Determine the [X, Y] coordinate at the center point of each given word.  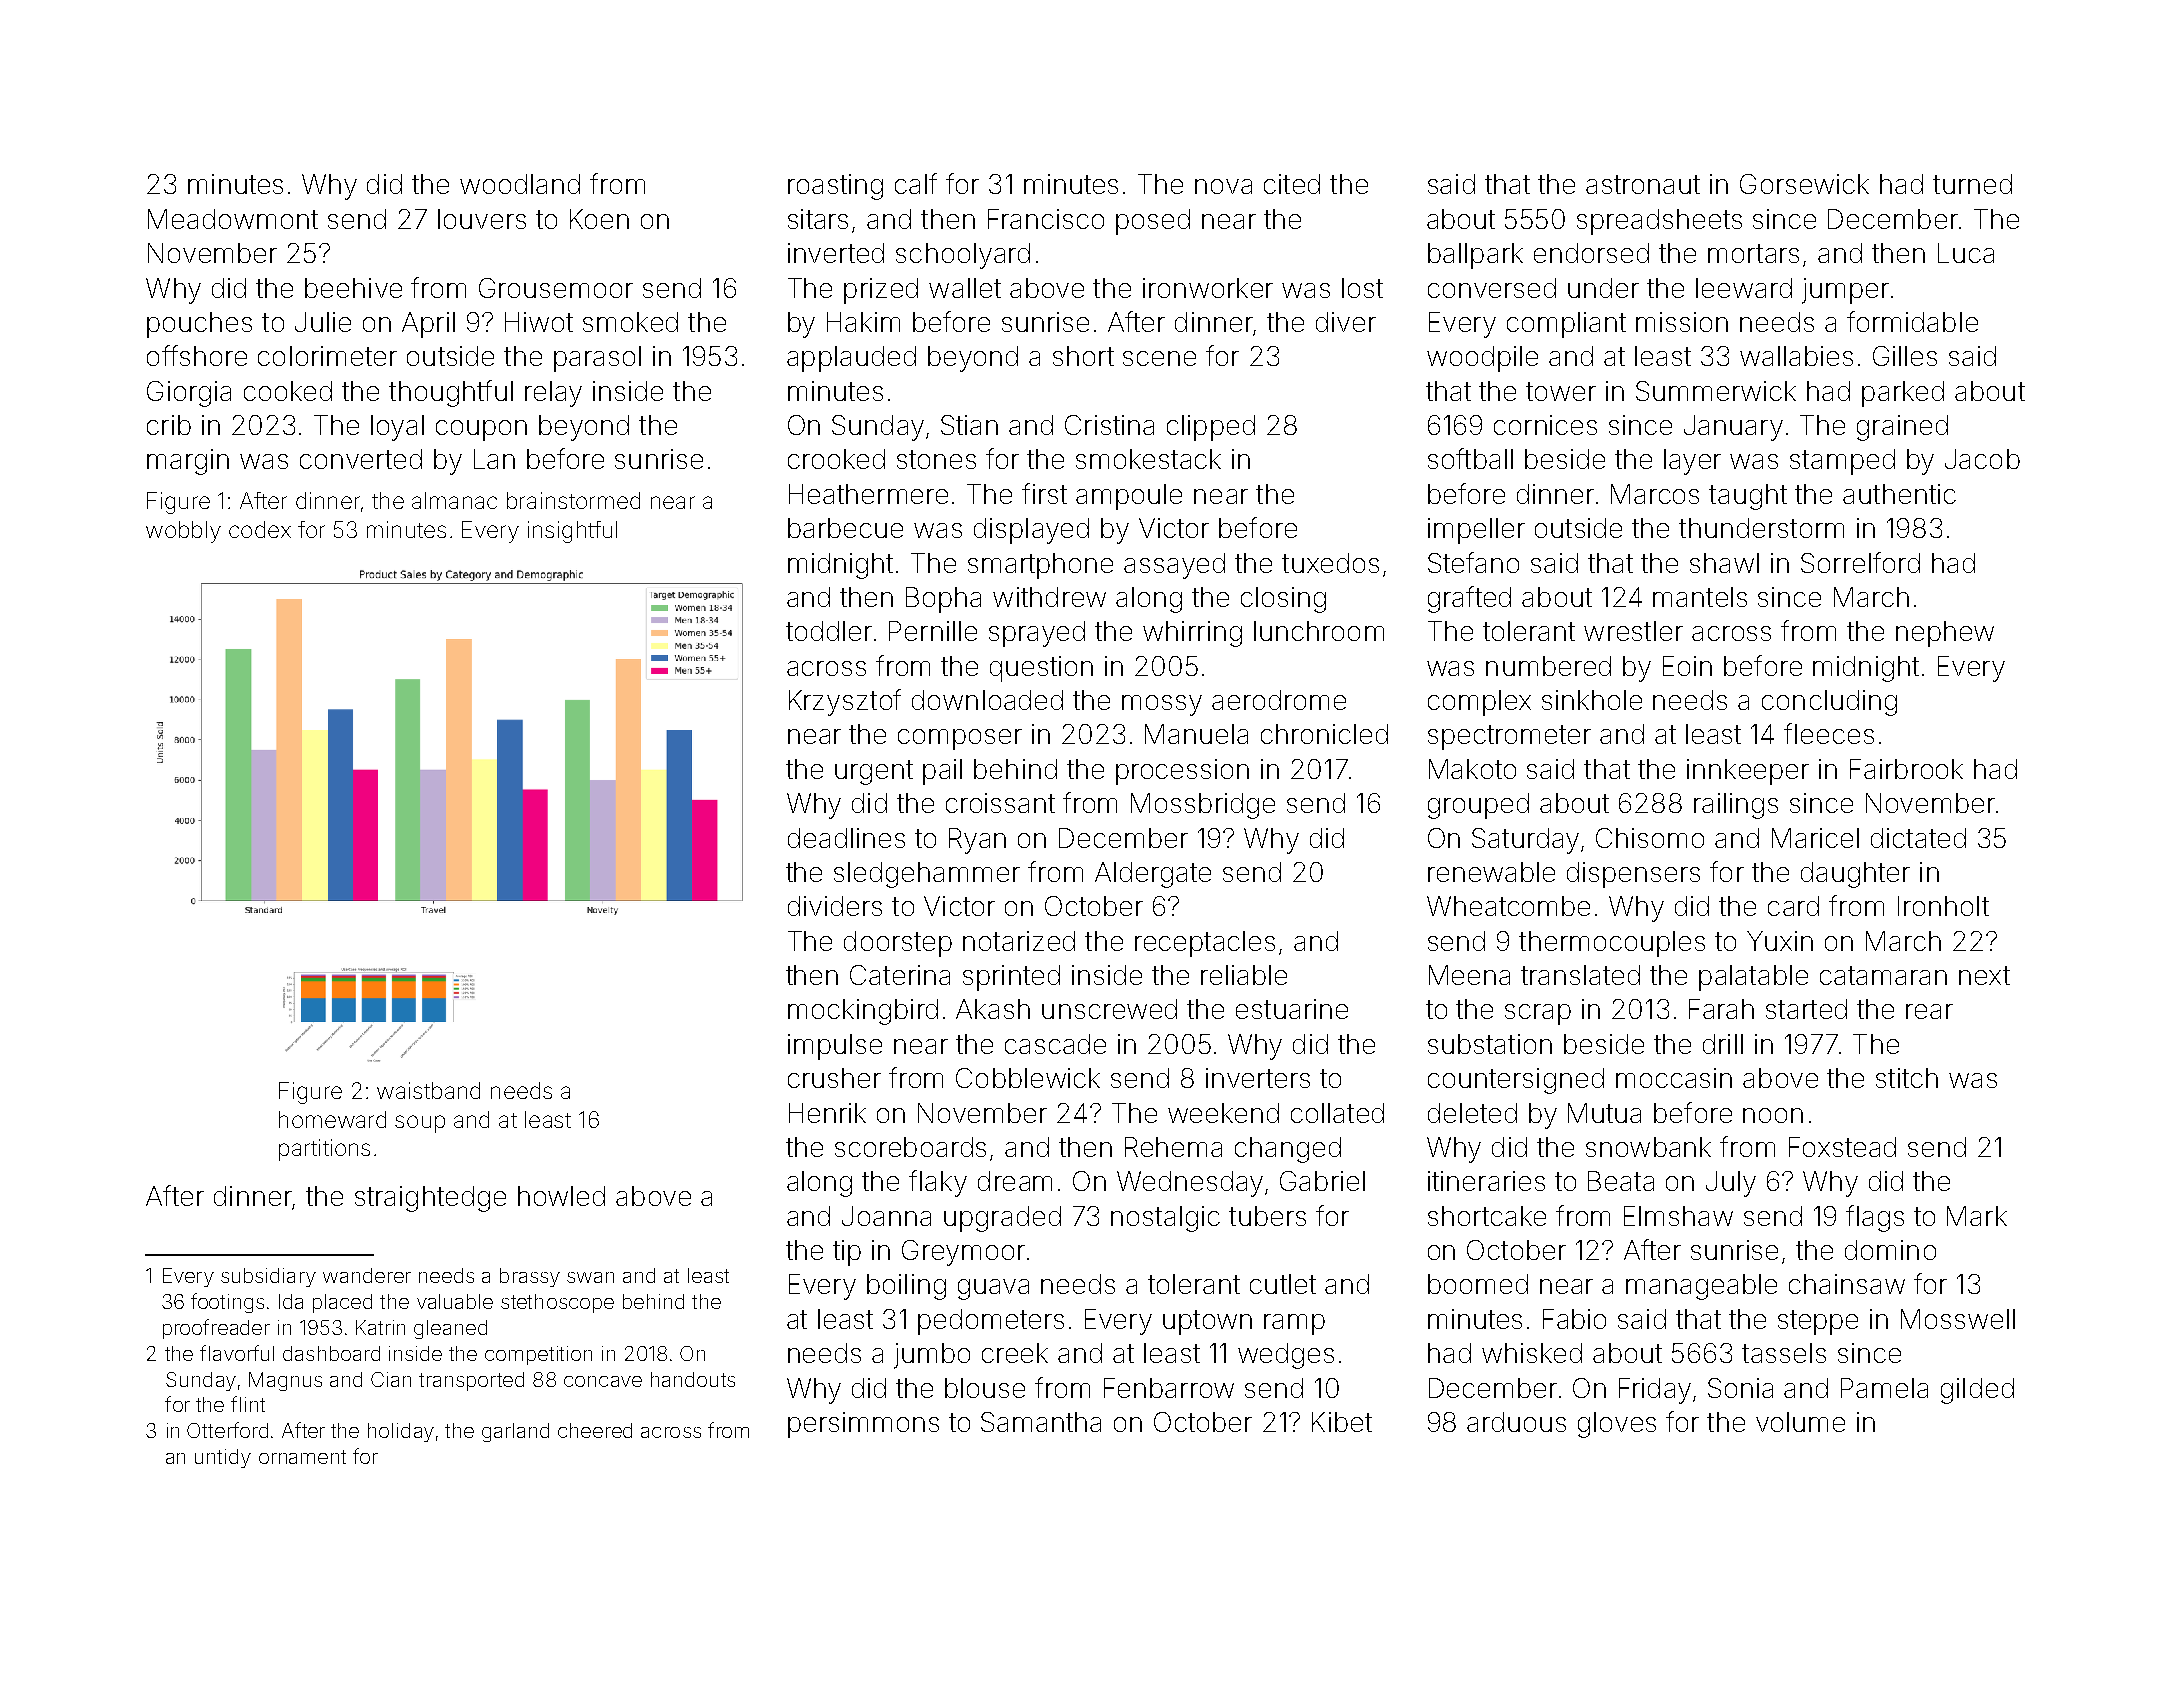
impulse [835, 1047]
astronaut [1643, 184]
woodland [520, 184]
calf [916, 183]
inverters [1258, 1078]
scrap [1538, 1014]
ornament [302, 1457]
